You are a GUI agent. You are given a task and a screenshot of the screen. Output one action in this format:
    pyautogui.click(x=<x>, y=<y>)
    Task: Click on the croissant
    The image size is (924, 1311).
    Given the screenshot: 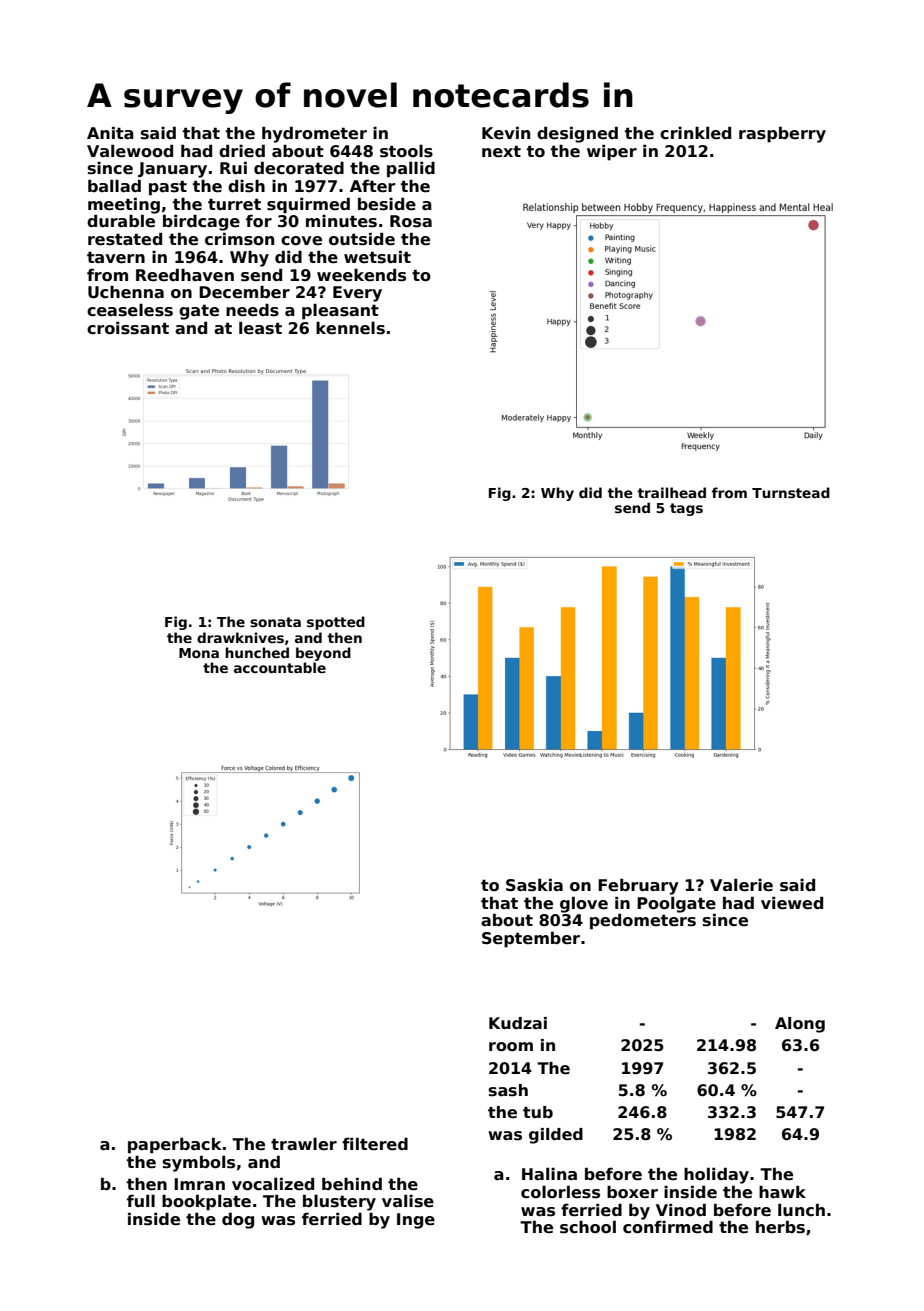 What is the action you would take?
    pyautogui.click(x=128, y=328)
